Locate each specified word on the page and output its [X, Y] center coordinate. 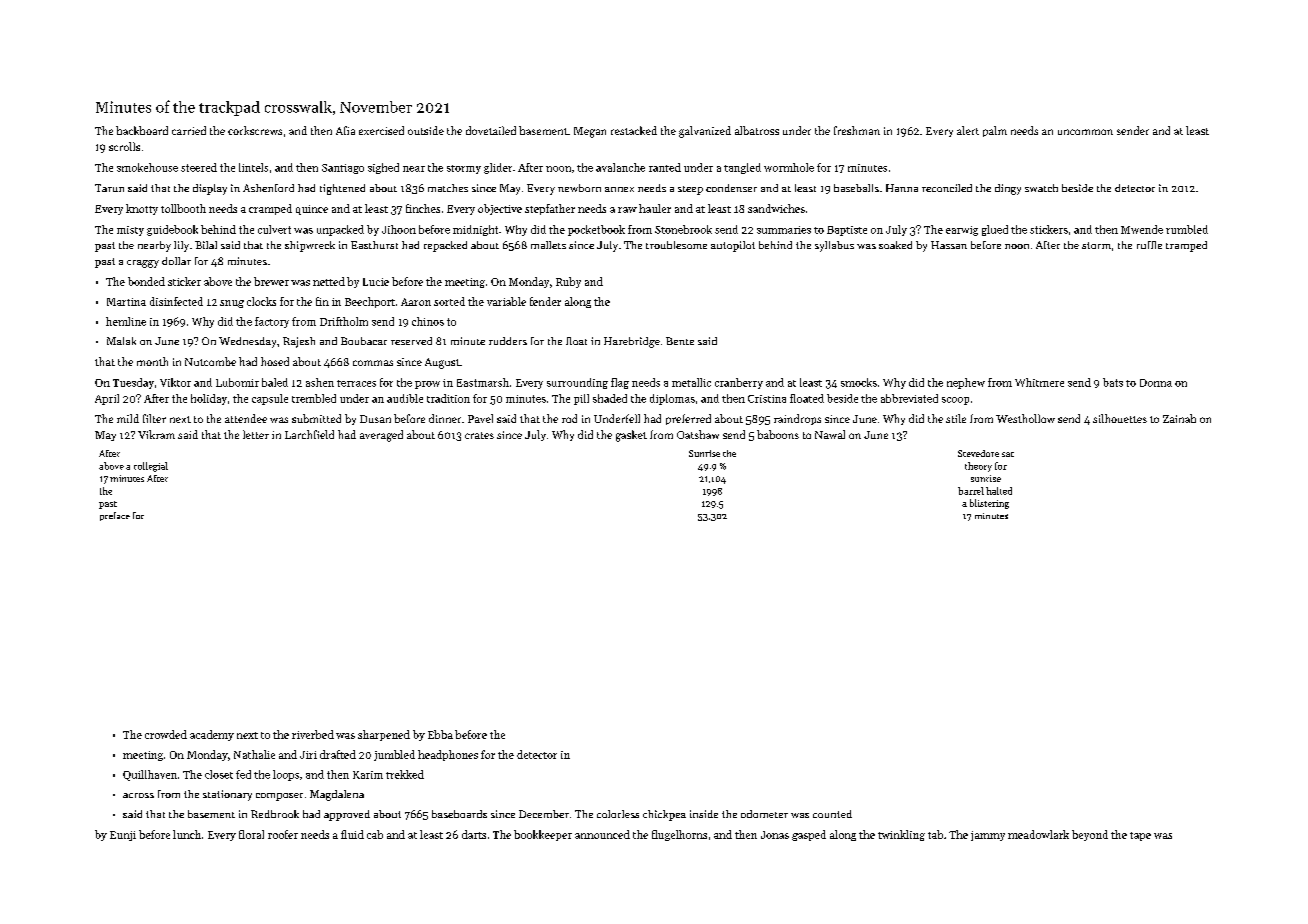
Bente [680, 341]
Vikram [156, 434]
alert [968, 130]
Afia [345, 130]
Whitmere [1039, 382]
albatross [757, 130]
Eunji [123, 836]
